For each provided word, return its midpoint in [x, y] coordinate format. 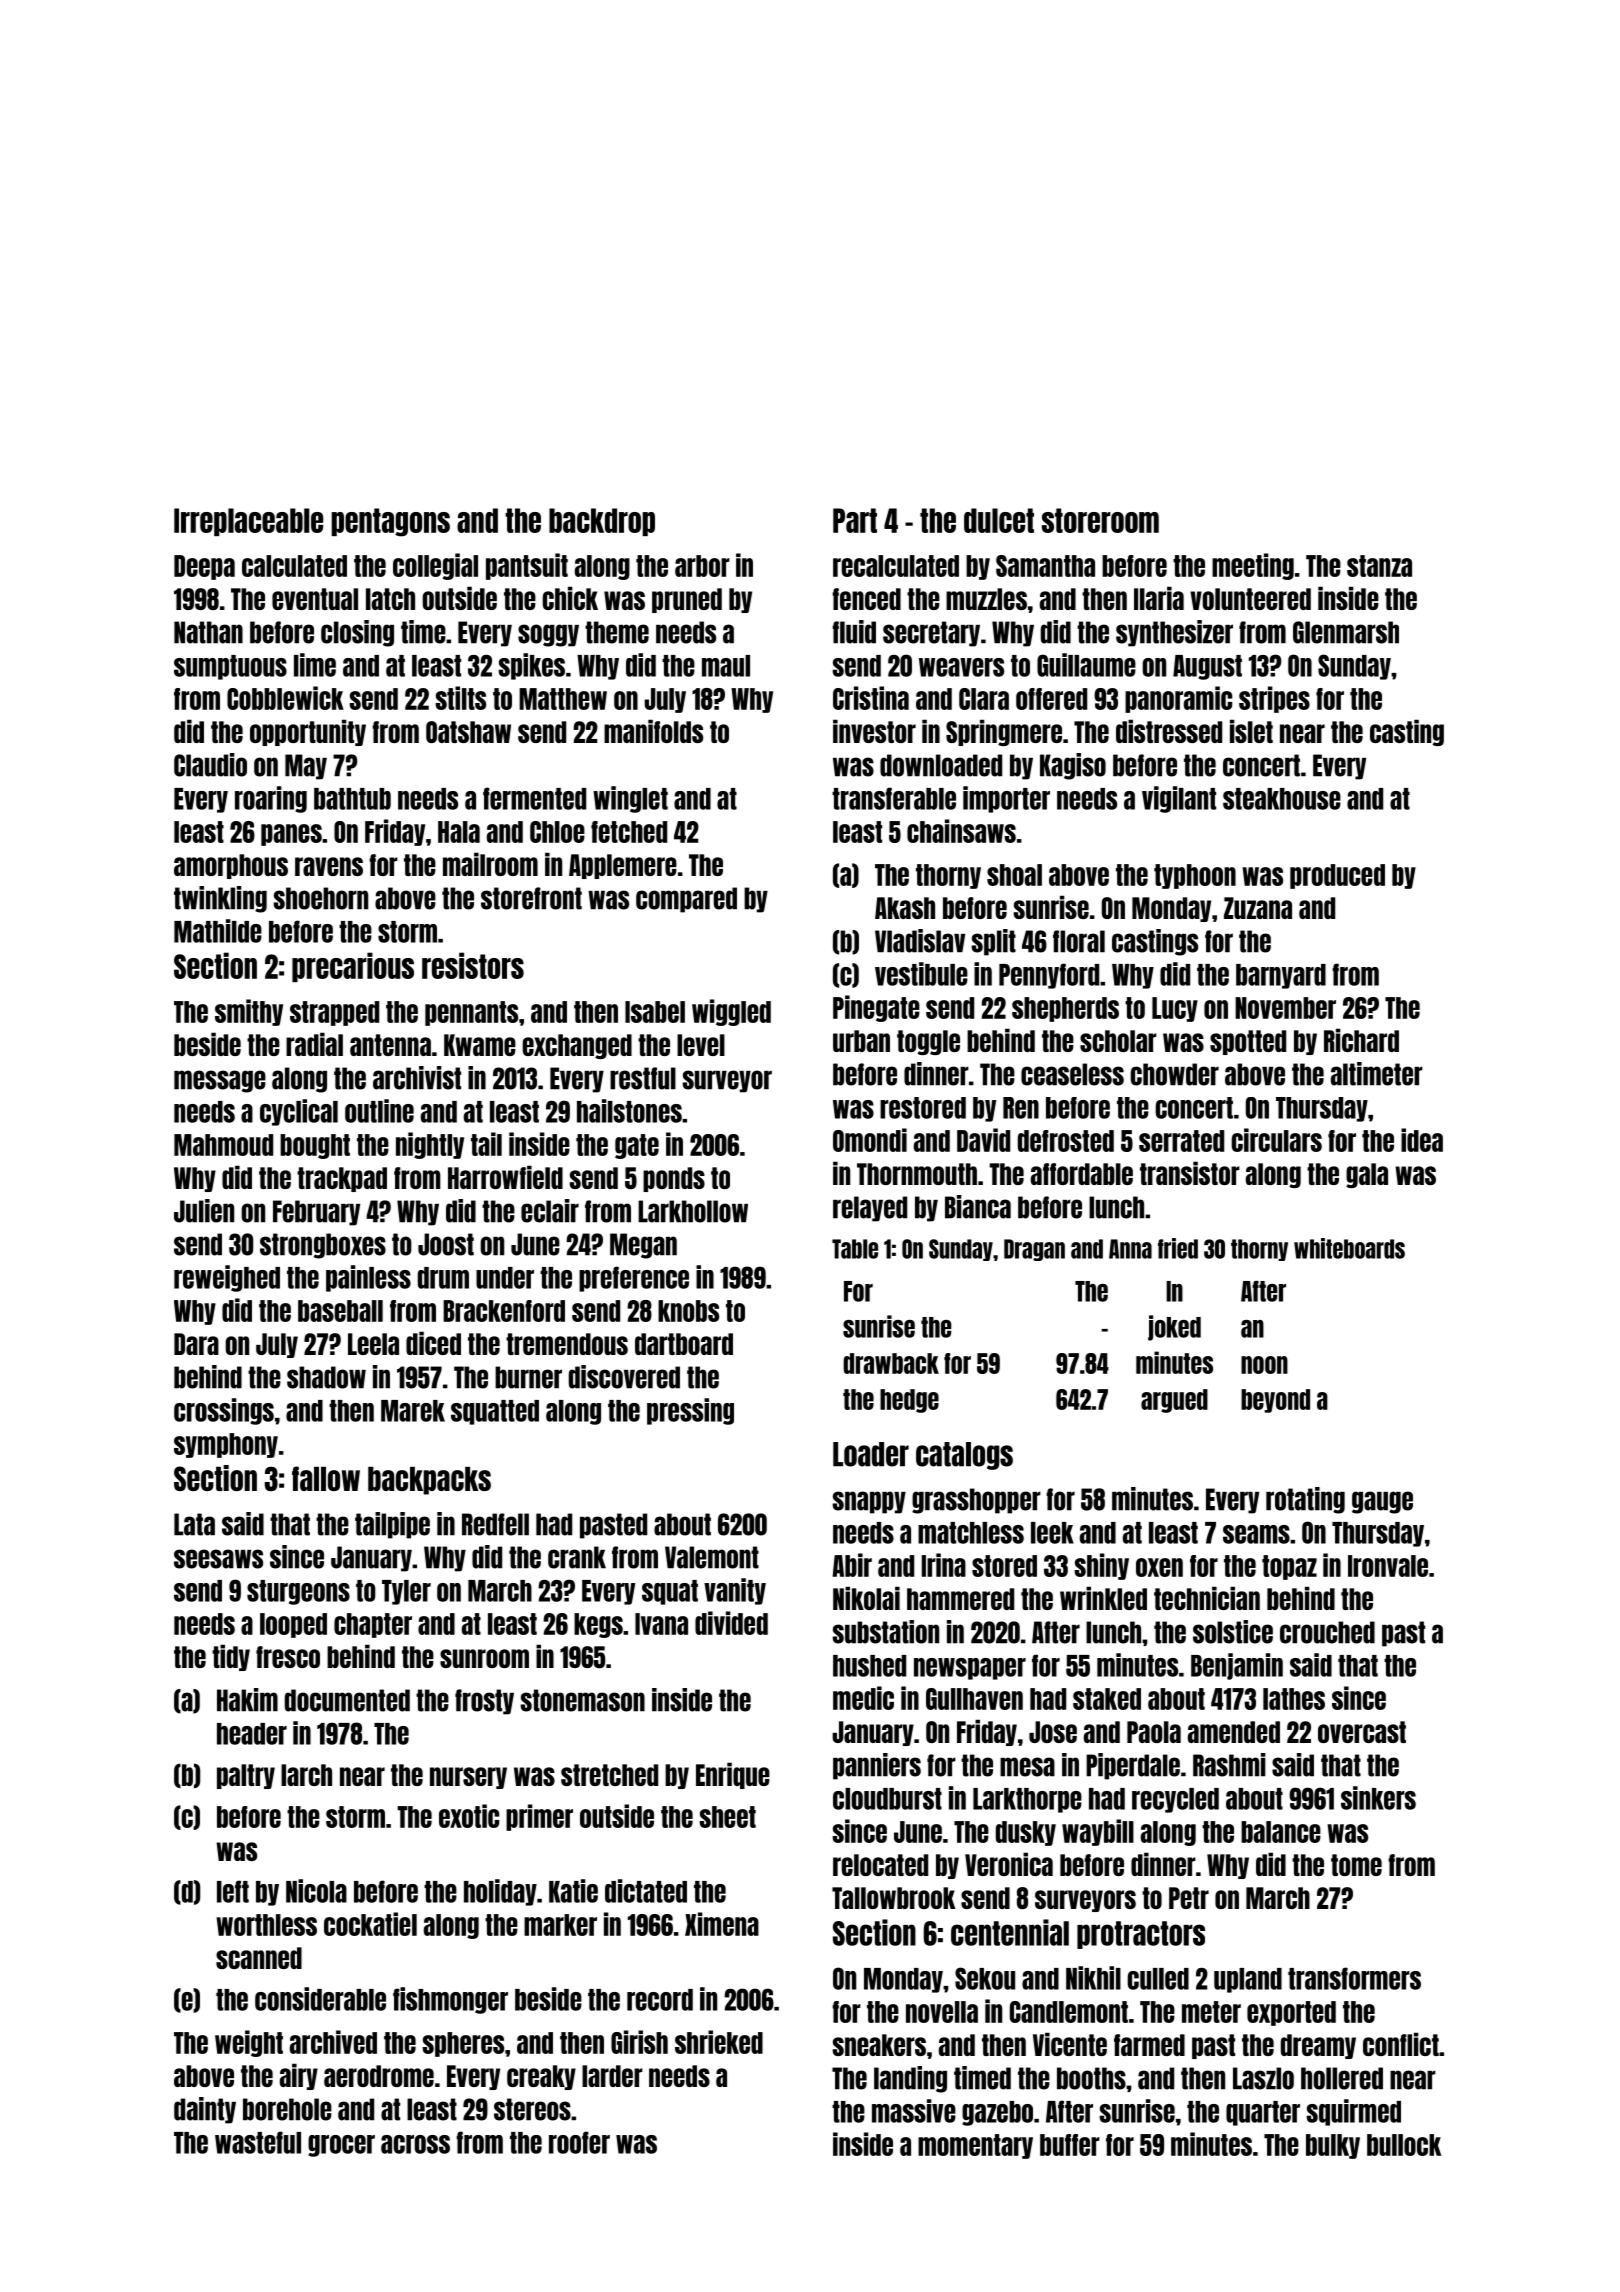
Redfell [495, 1524]
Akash [905, 908]
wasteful [258, 2142]
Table [855, 1249]
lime [315, 665]
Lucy [1175, 1009]
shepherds [1065, 1009]
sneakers [879, 2045]
